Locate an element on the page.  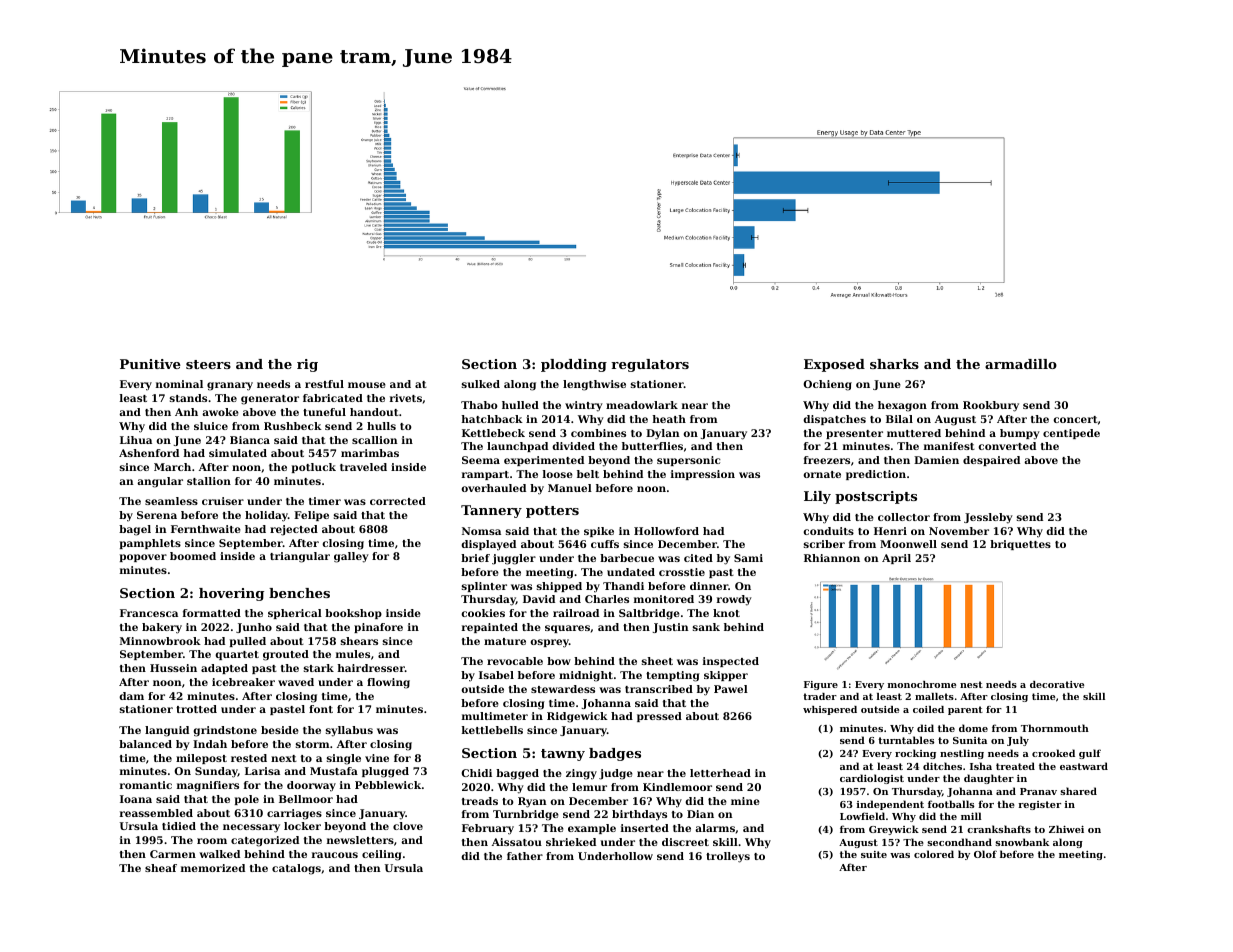
armadillo is located at coordinates (1021, 364).
